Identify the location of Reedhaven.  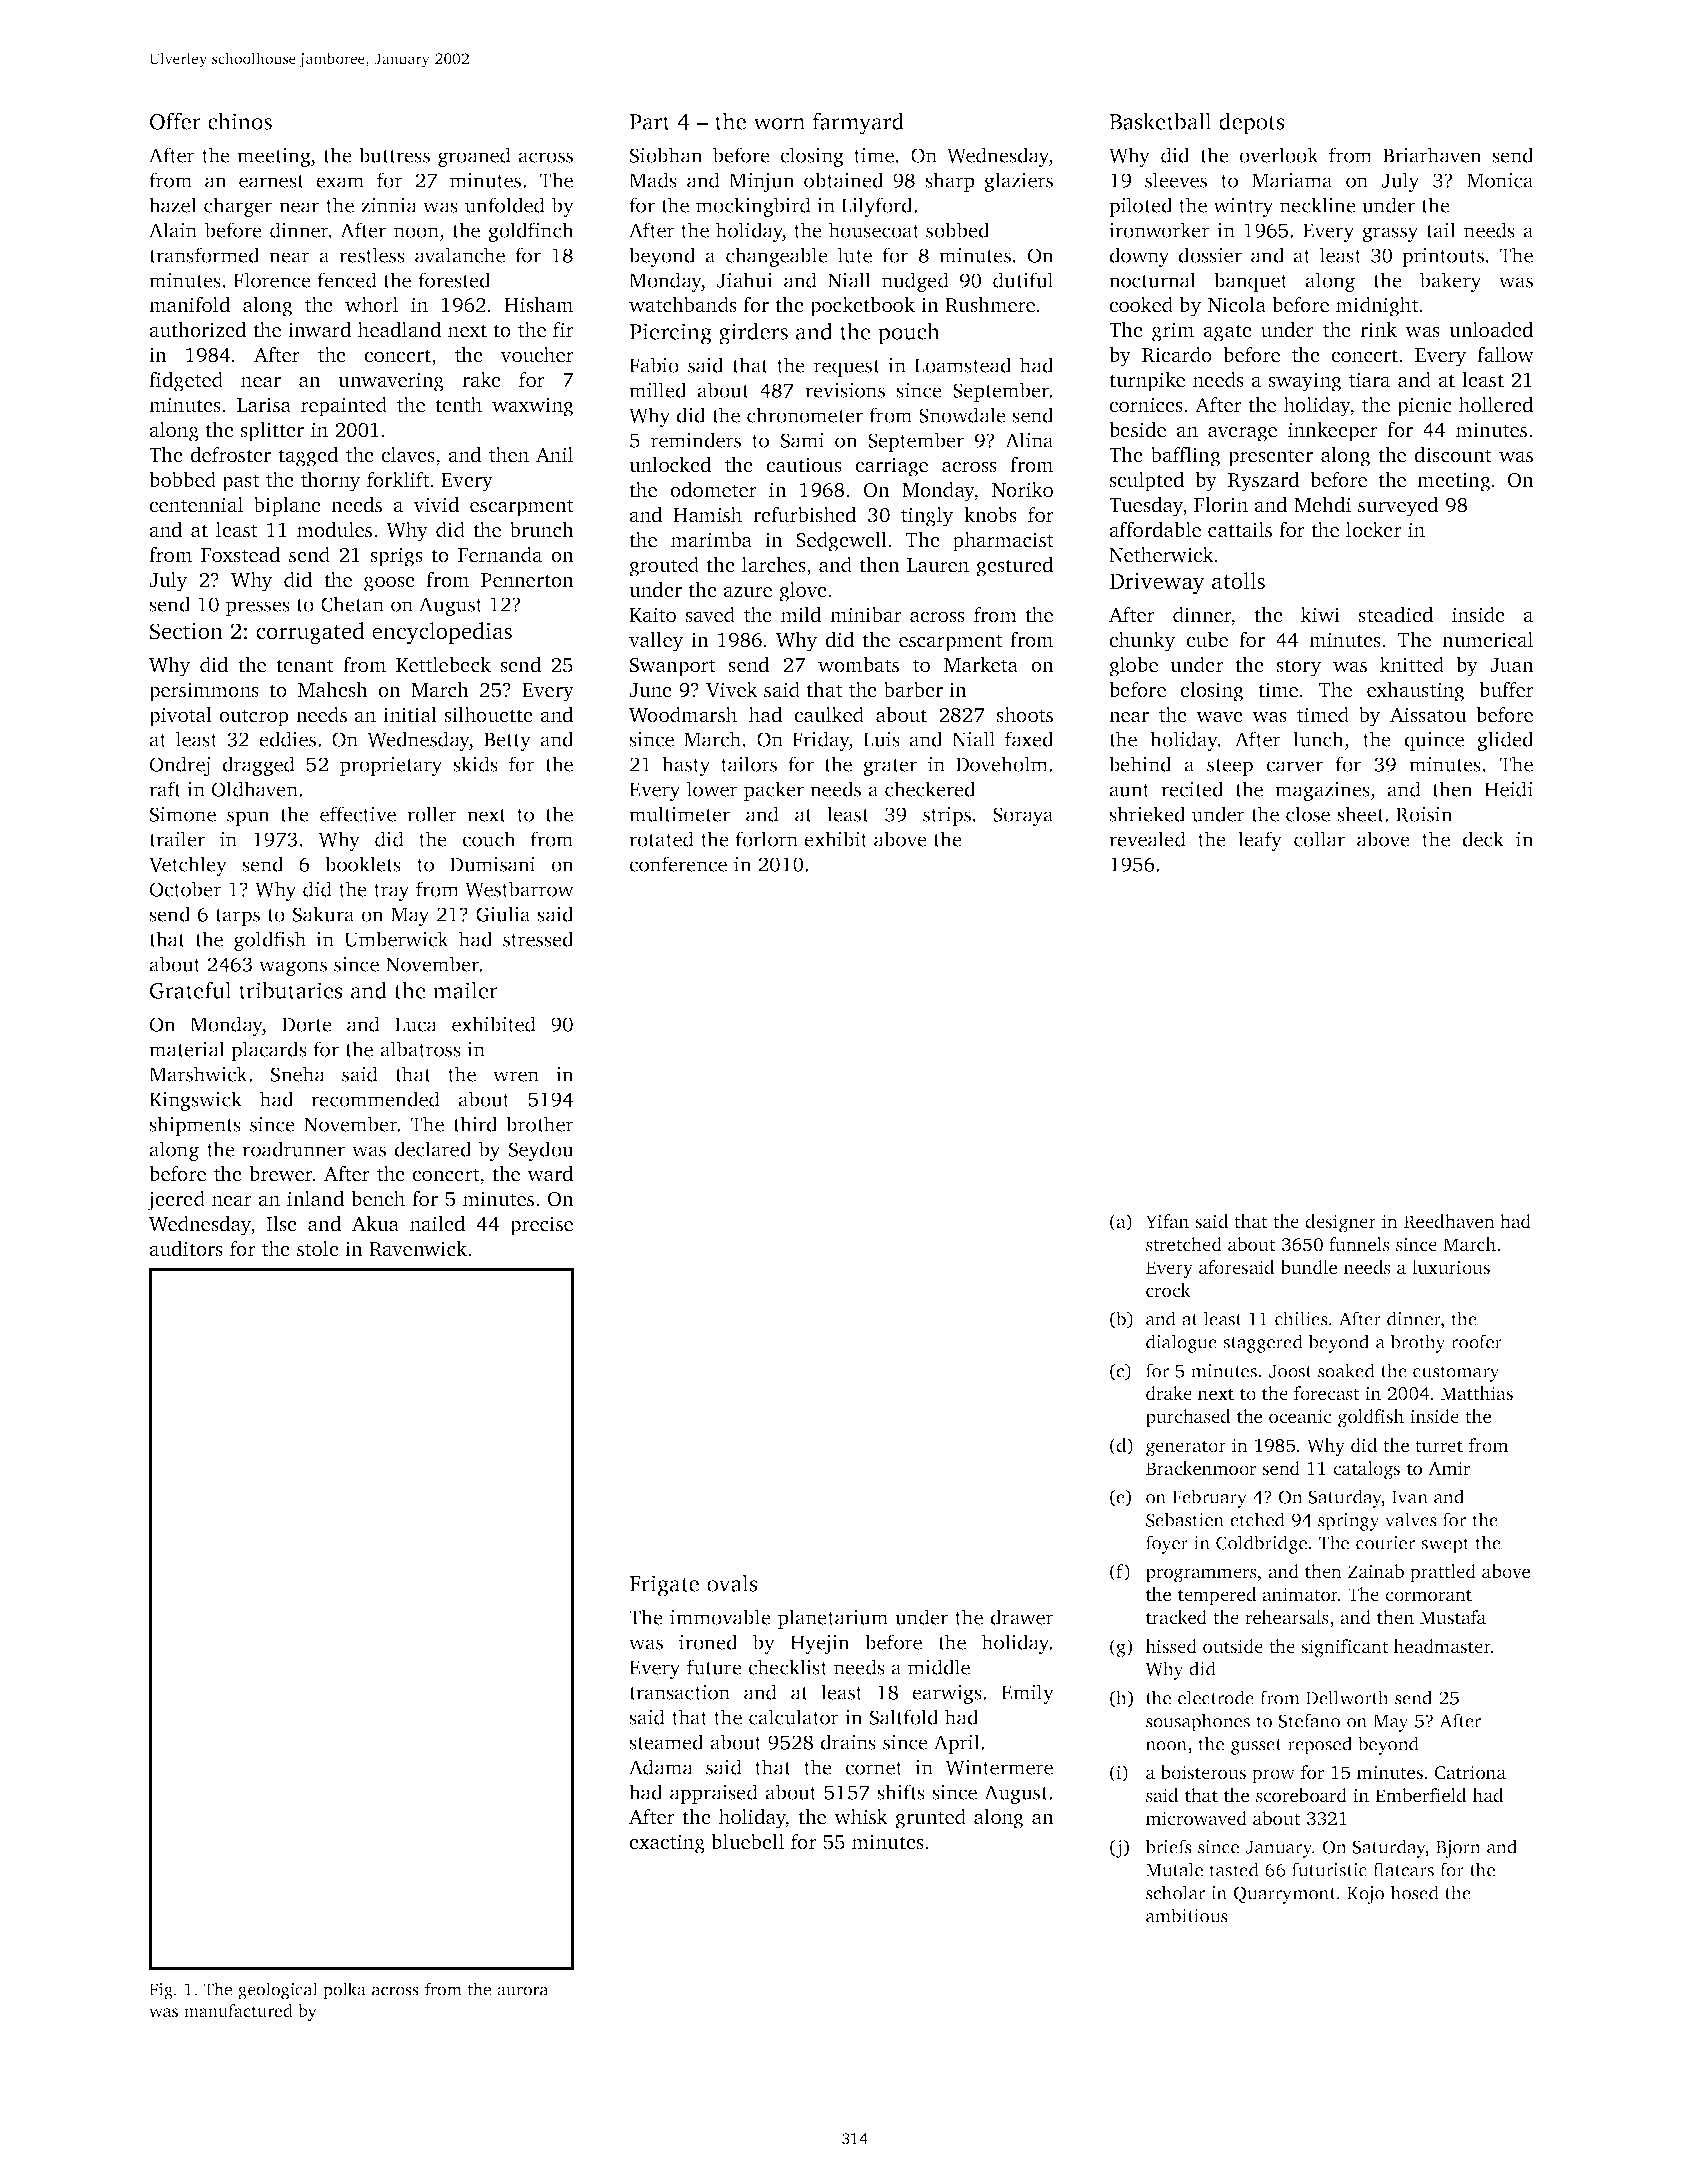
(1449, 1221).
